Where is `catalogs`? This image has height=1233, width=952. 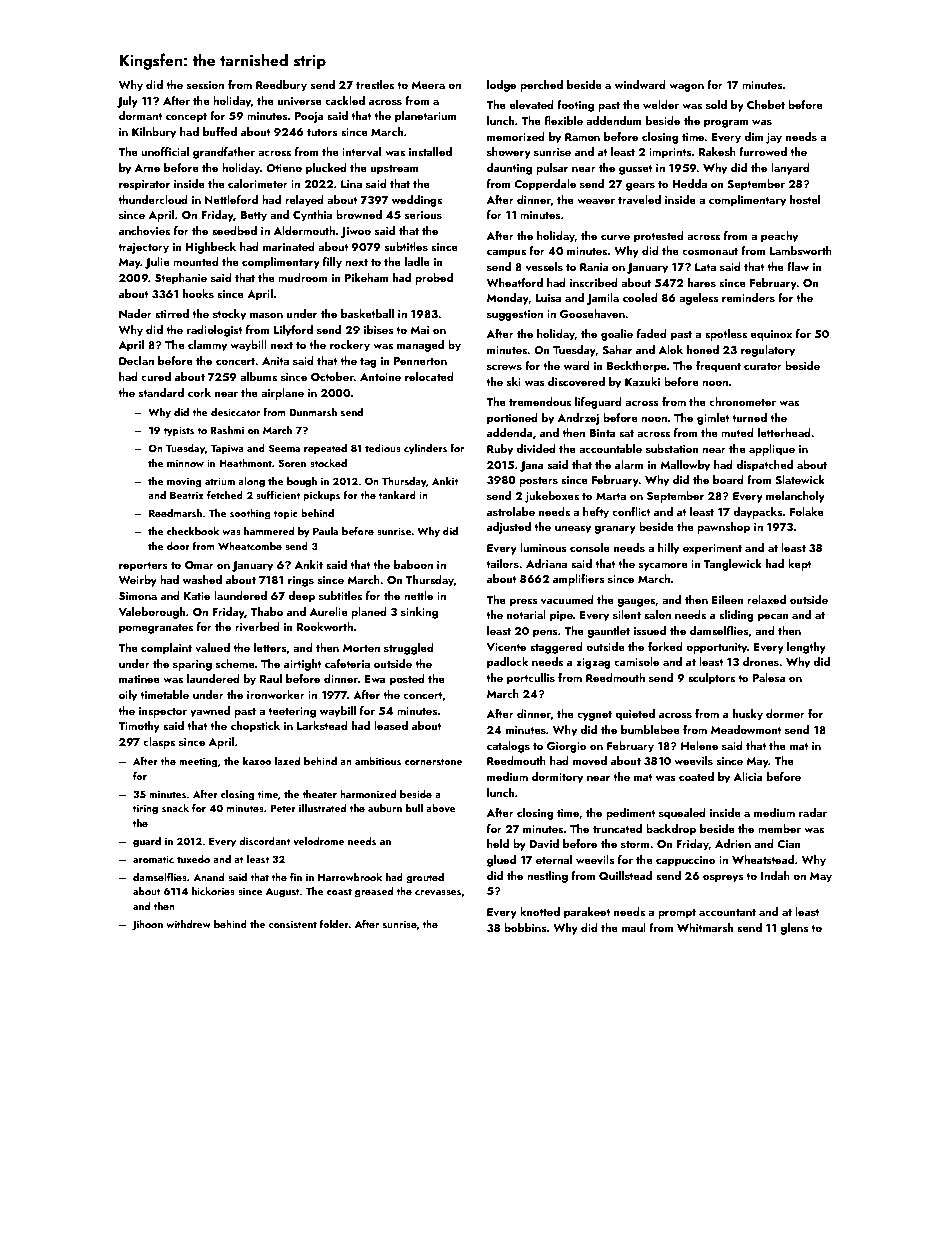
catalogs is located at coordinates (508, 747).
